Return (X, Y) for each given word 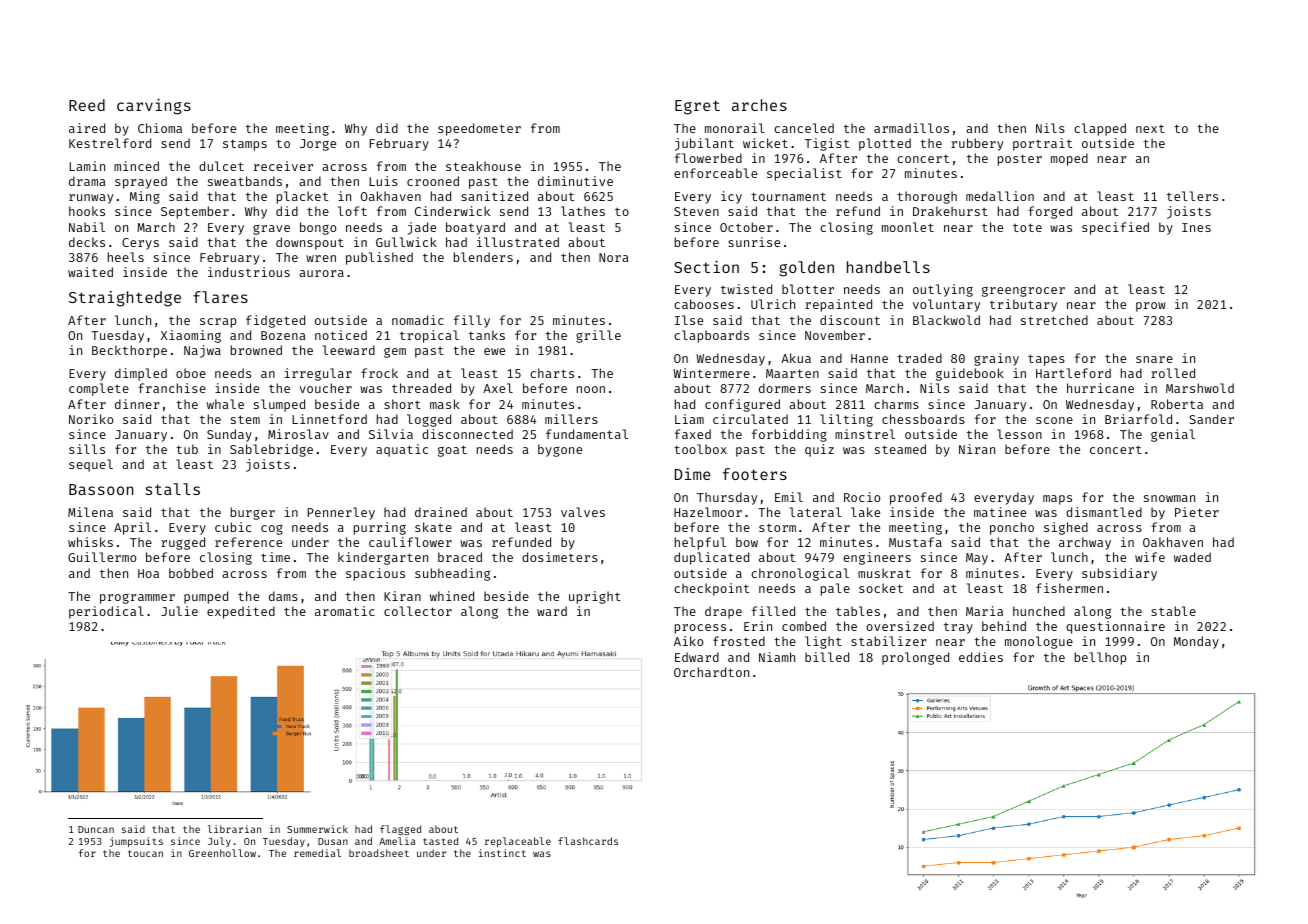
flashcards (588, 841)
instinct (502, 853)
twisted (746, 289)
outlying (943, 290)
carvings (154, 107)
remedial (317, 853)
